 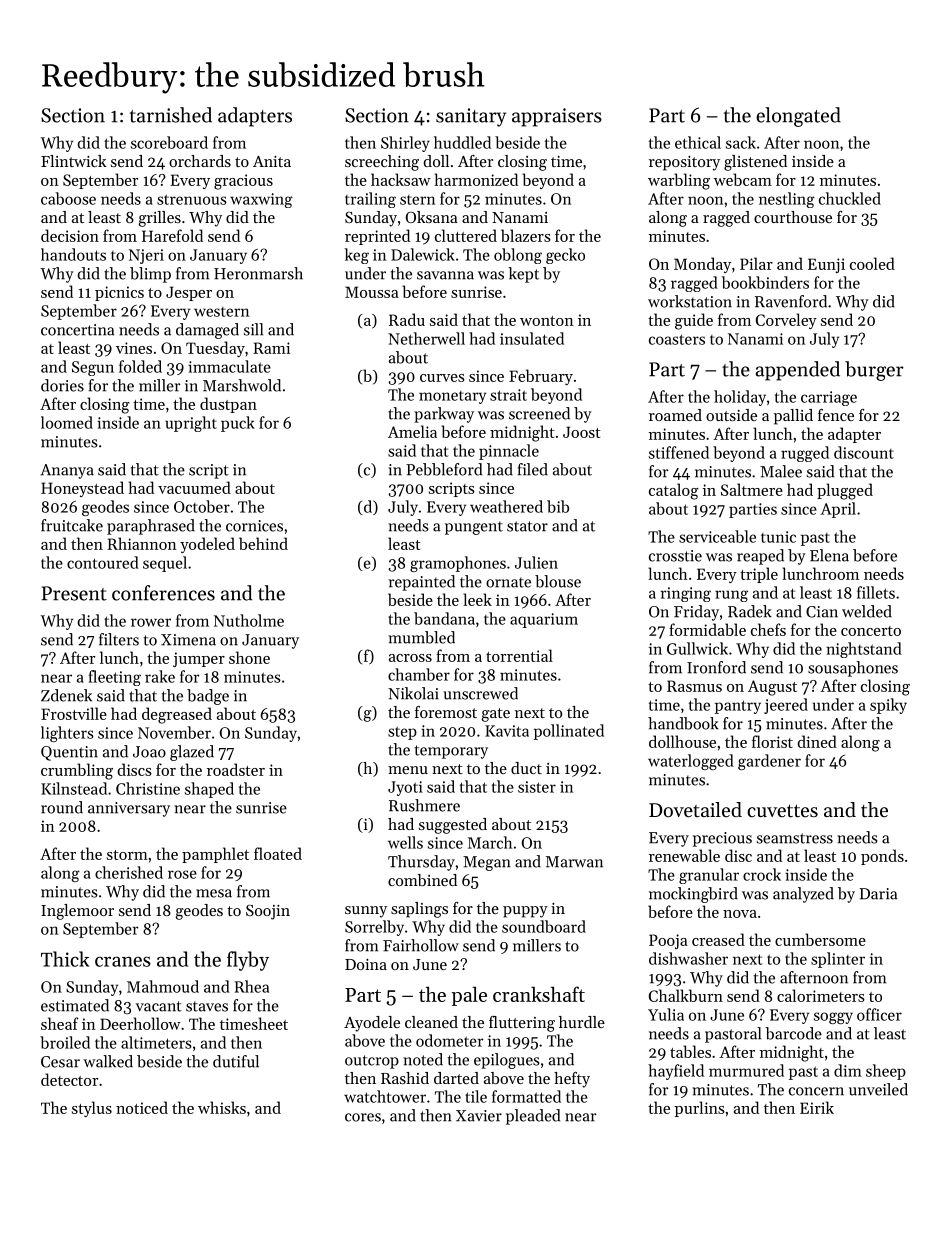 I want to click on monetary, so click(x=452, y=397).
